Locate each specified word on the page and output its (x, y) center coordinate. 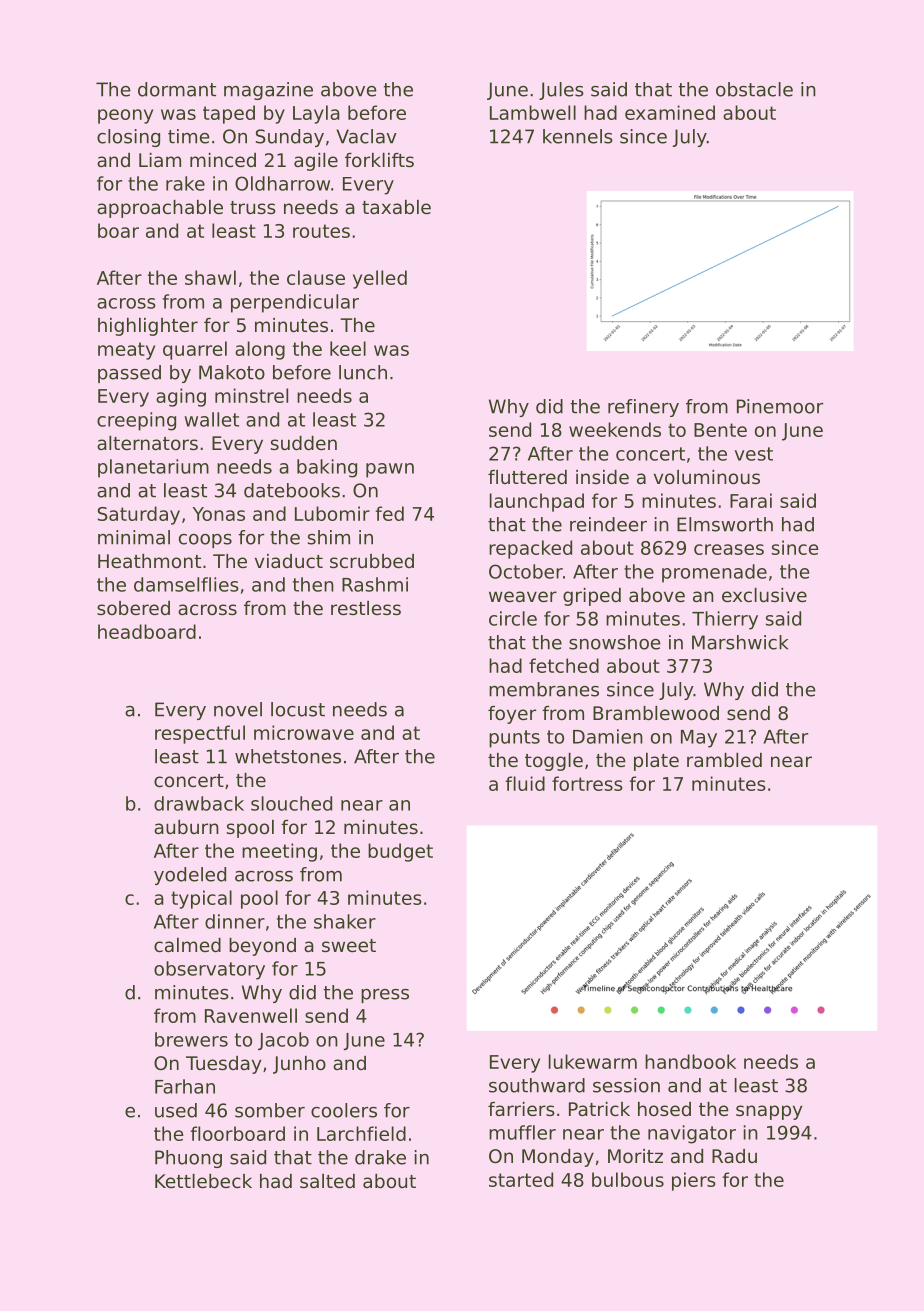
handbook (690, 1061)
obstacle (754, 89)
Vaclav (366, 136)
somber (270, 1110)
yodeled (190, 876)
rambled (724, 760)
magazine (268, 91)
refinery (643, 408)
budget (400, 852)
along (260, 350)
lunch (363, 372)
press (385, 996)
